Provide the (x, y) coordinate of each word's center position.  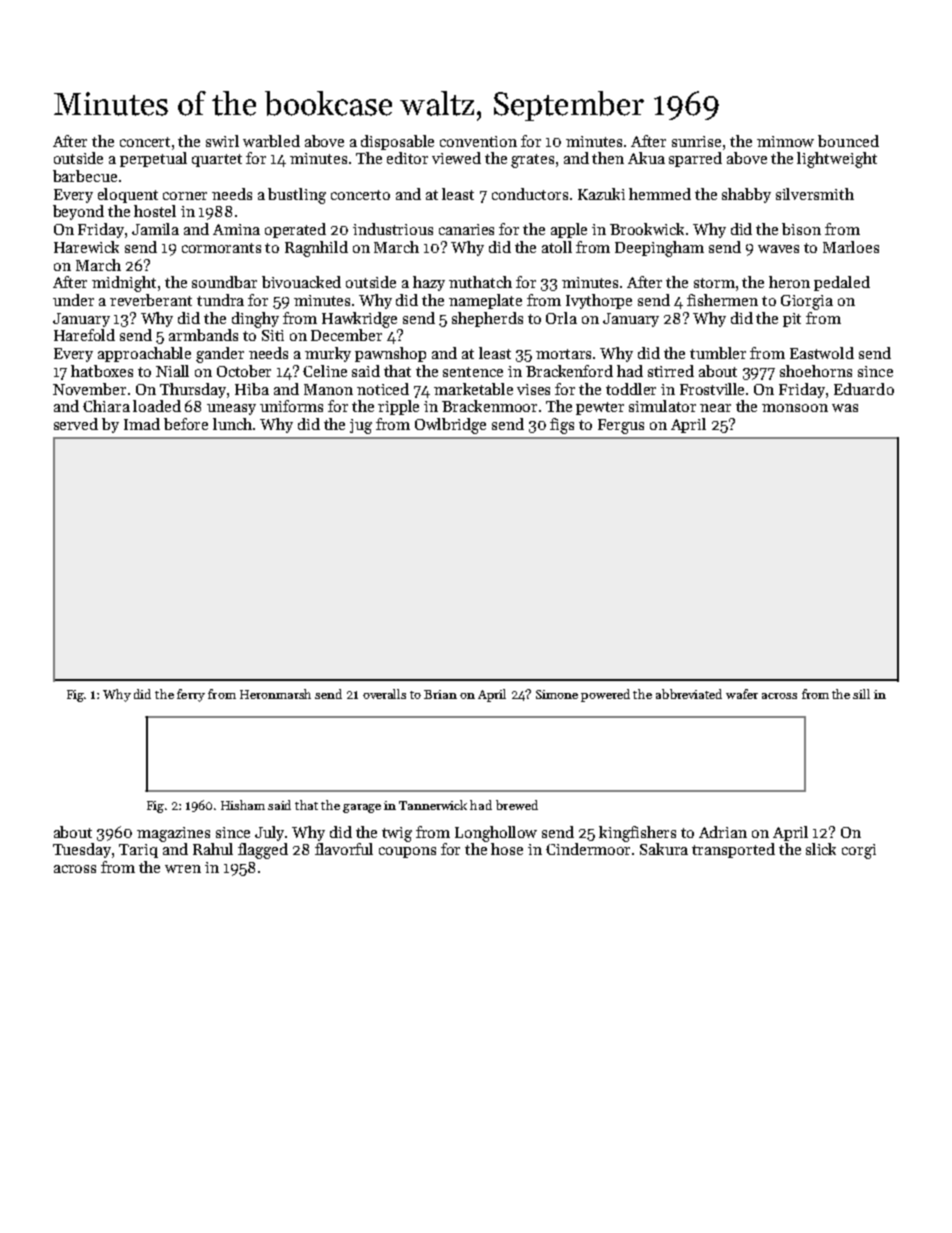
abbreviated (689, 694)
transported (733, 850)
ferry (191, 695)
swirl (222, 141)
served (76, 424)
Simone (557, 694)
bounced (848, 141)
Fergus (621, 426)
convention (478, 141)
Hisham (243, 805)
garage (362, 808)
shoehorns (816, 371)
